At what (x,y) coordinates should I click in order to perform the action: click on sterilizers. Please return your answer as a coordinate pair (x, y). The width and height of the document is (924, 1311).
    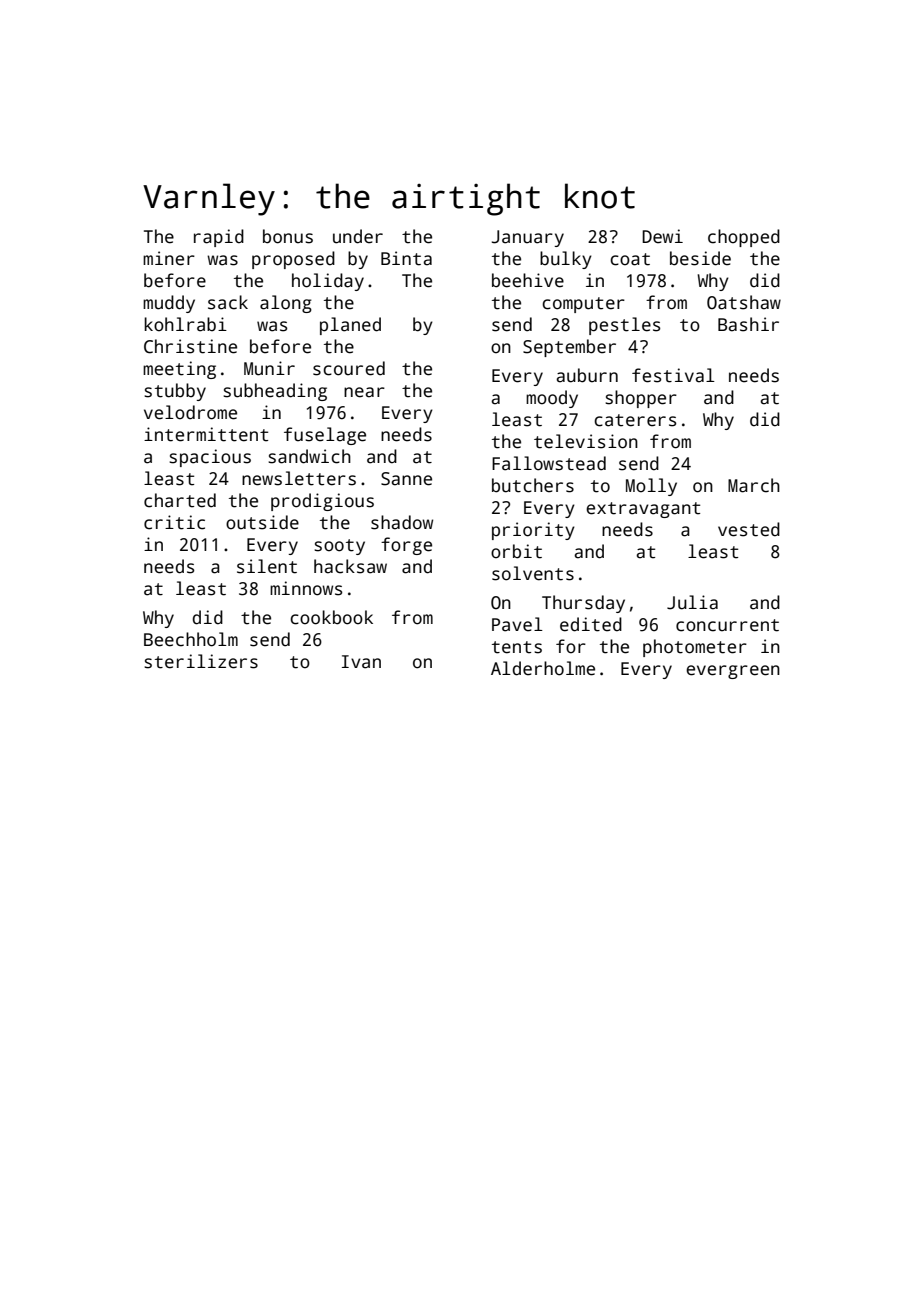
    Looking at the image, I should click on (201, 661).
